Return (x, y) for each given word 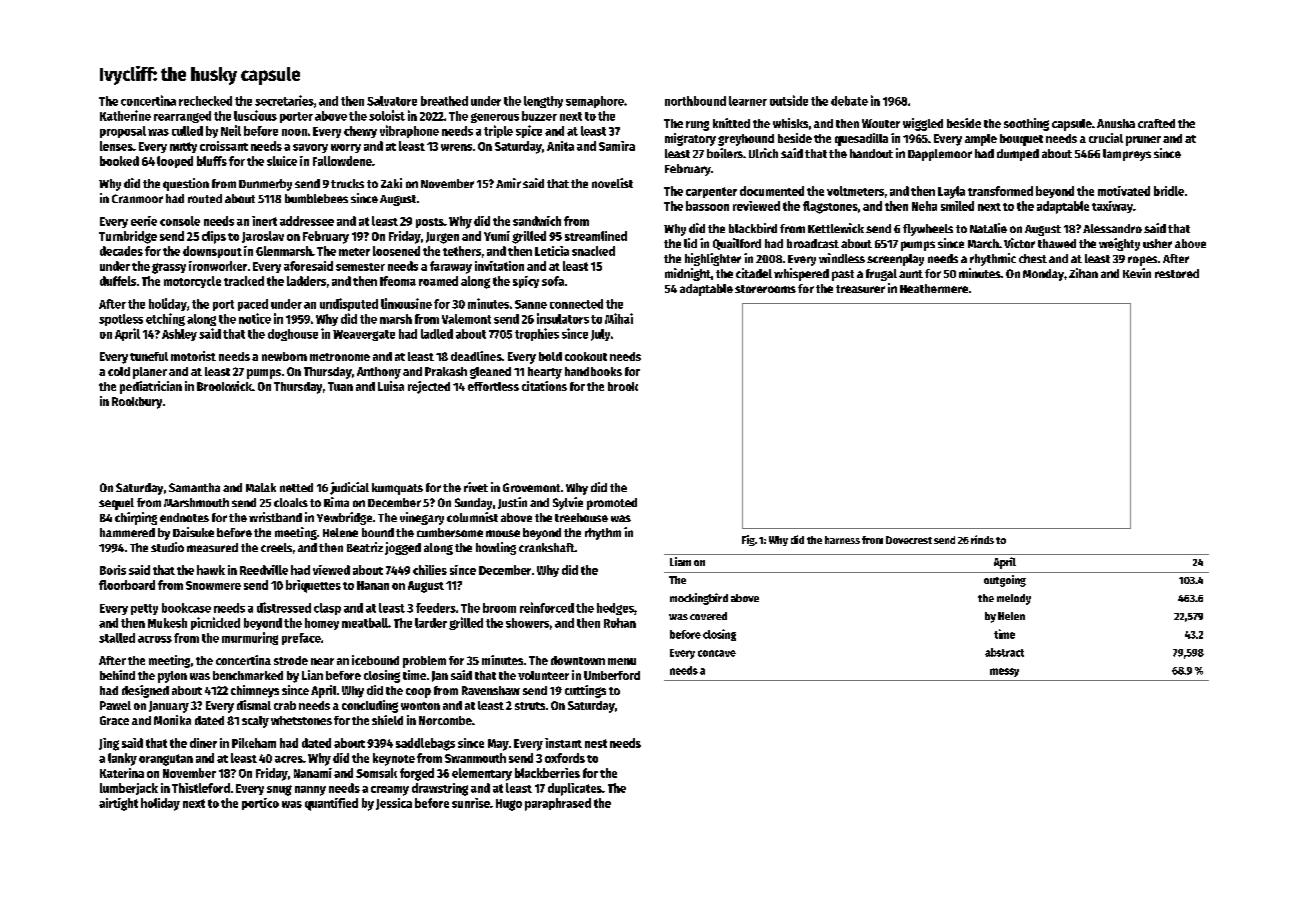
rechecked (205, 101)
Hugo (509, 805)
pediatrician (151, 387)
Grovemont (531, 487)
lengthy (543, 102)
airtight (118, 804)
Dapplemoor (940, 155)
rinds (982, 539)
